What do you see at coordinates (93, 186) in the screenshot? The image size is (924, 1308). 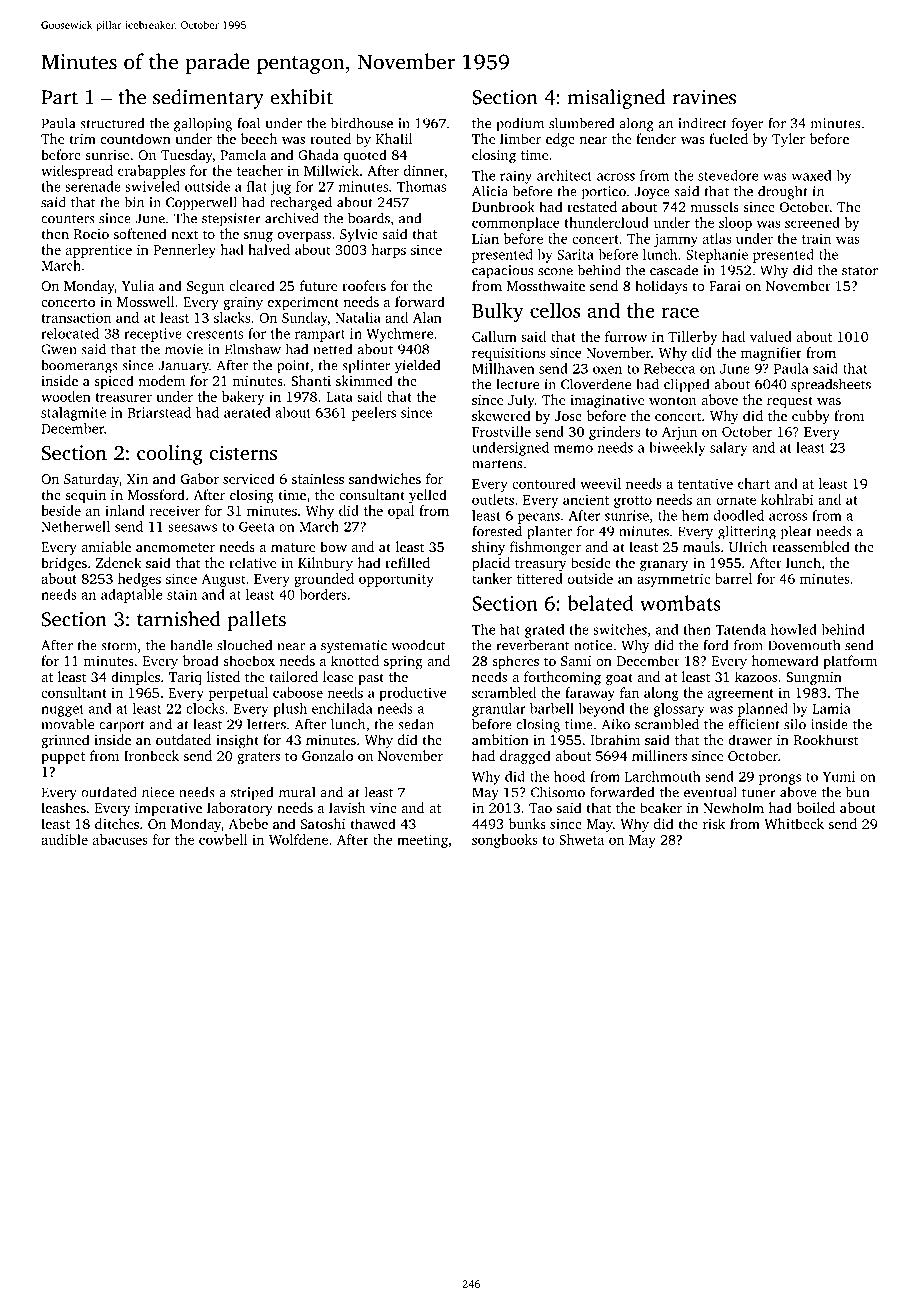 I see `serenade` at bounding box center [93, 186].
